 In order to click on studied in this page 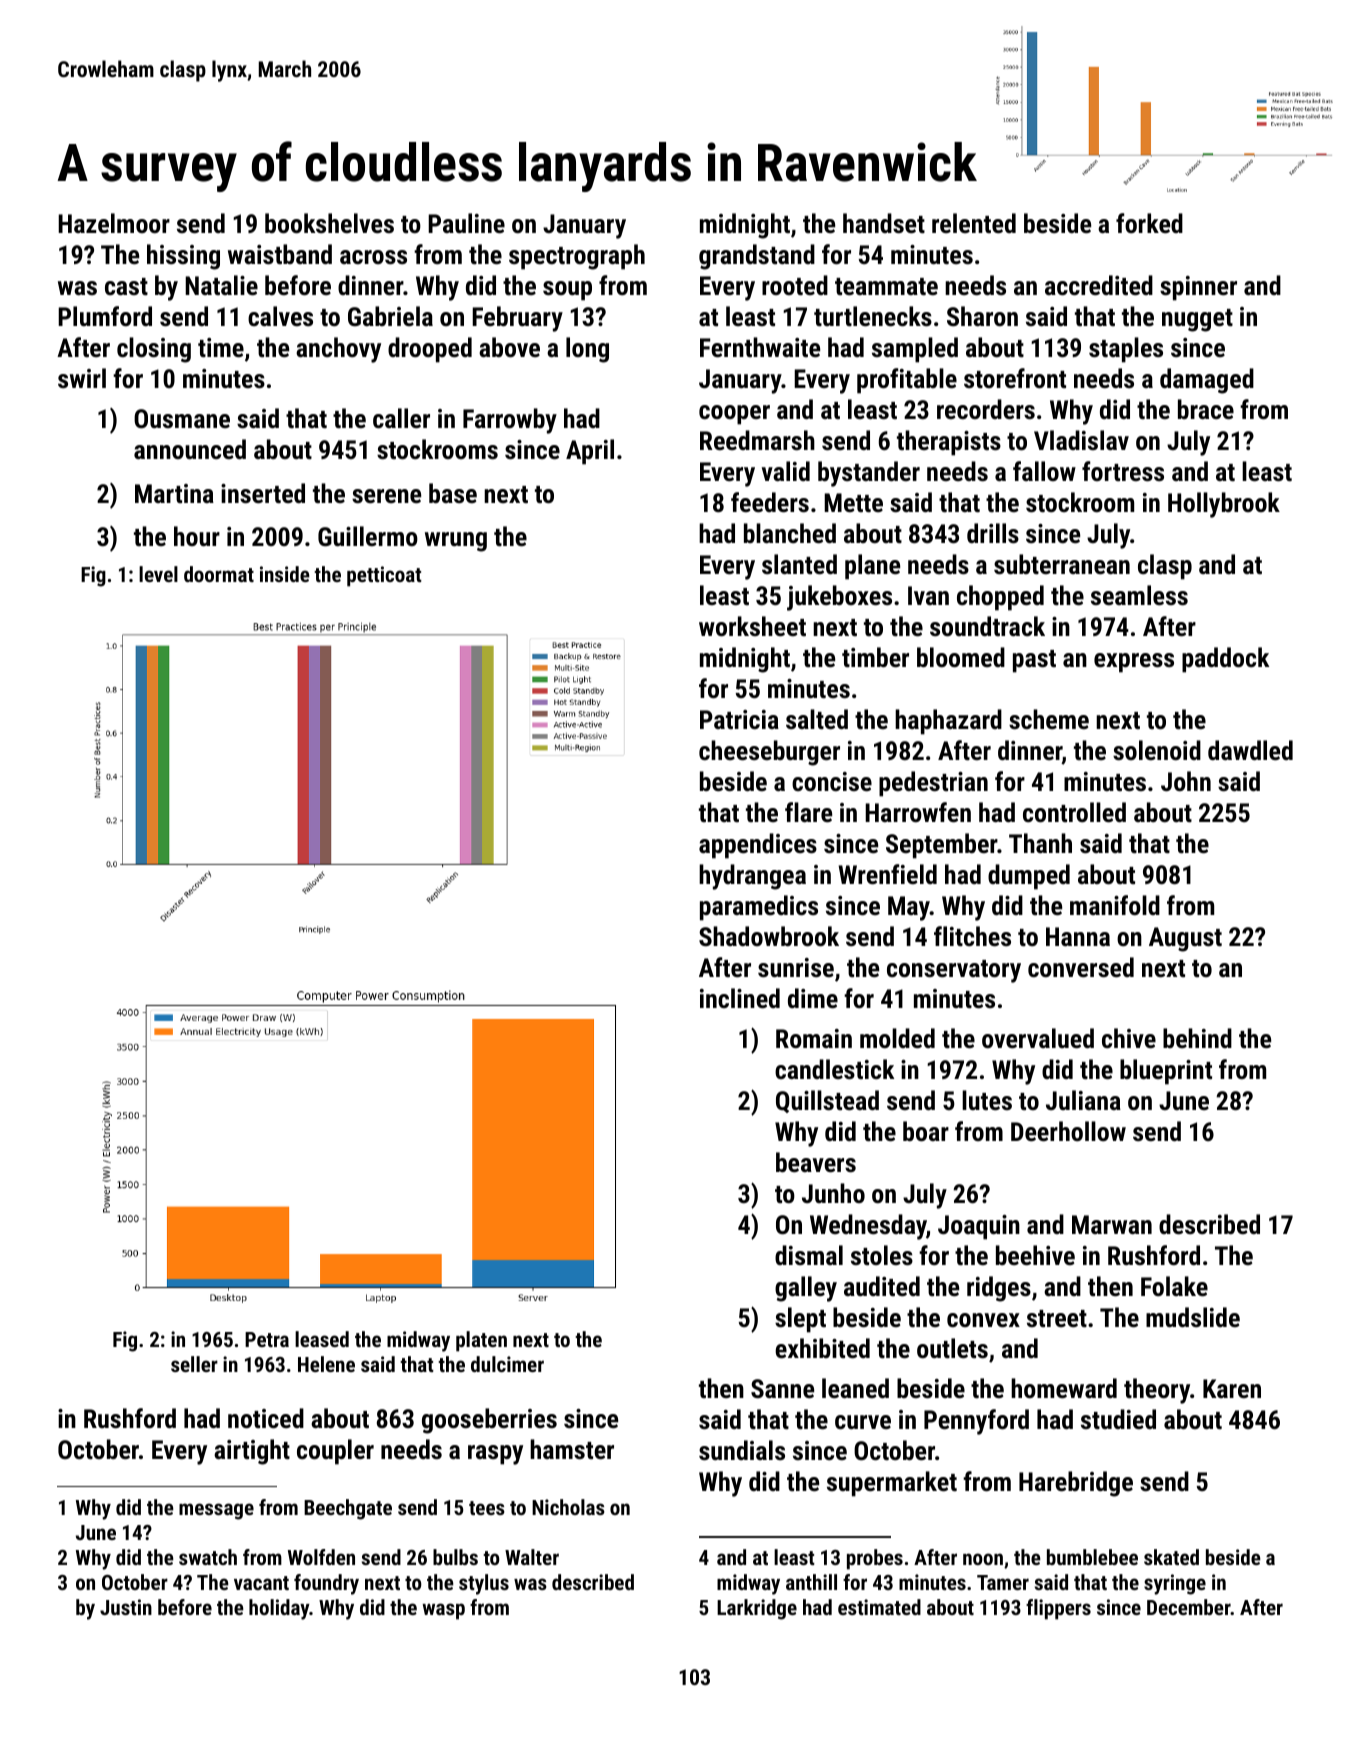, I will do `click(1118, 1419)`.
